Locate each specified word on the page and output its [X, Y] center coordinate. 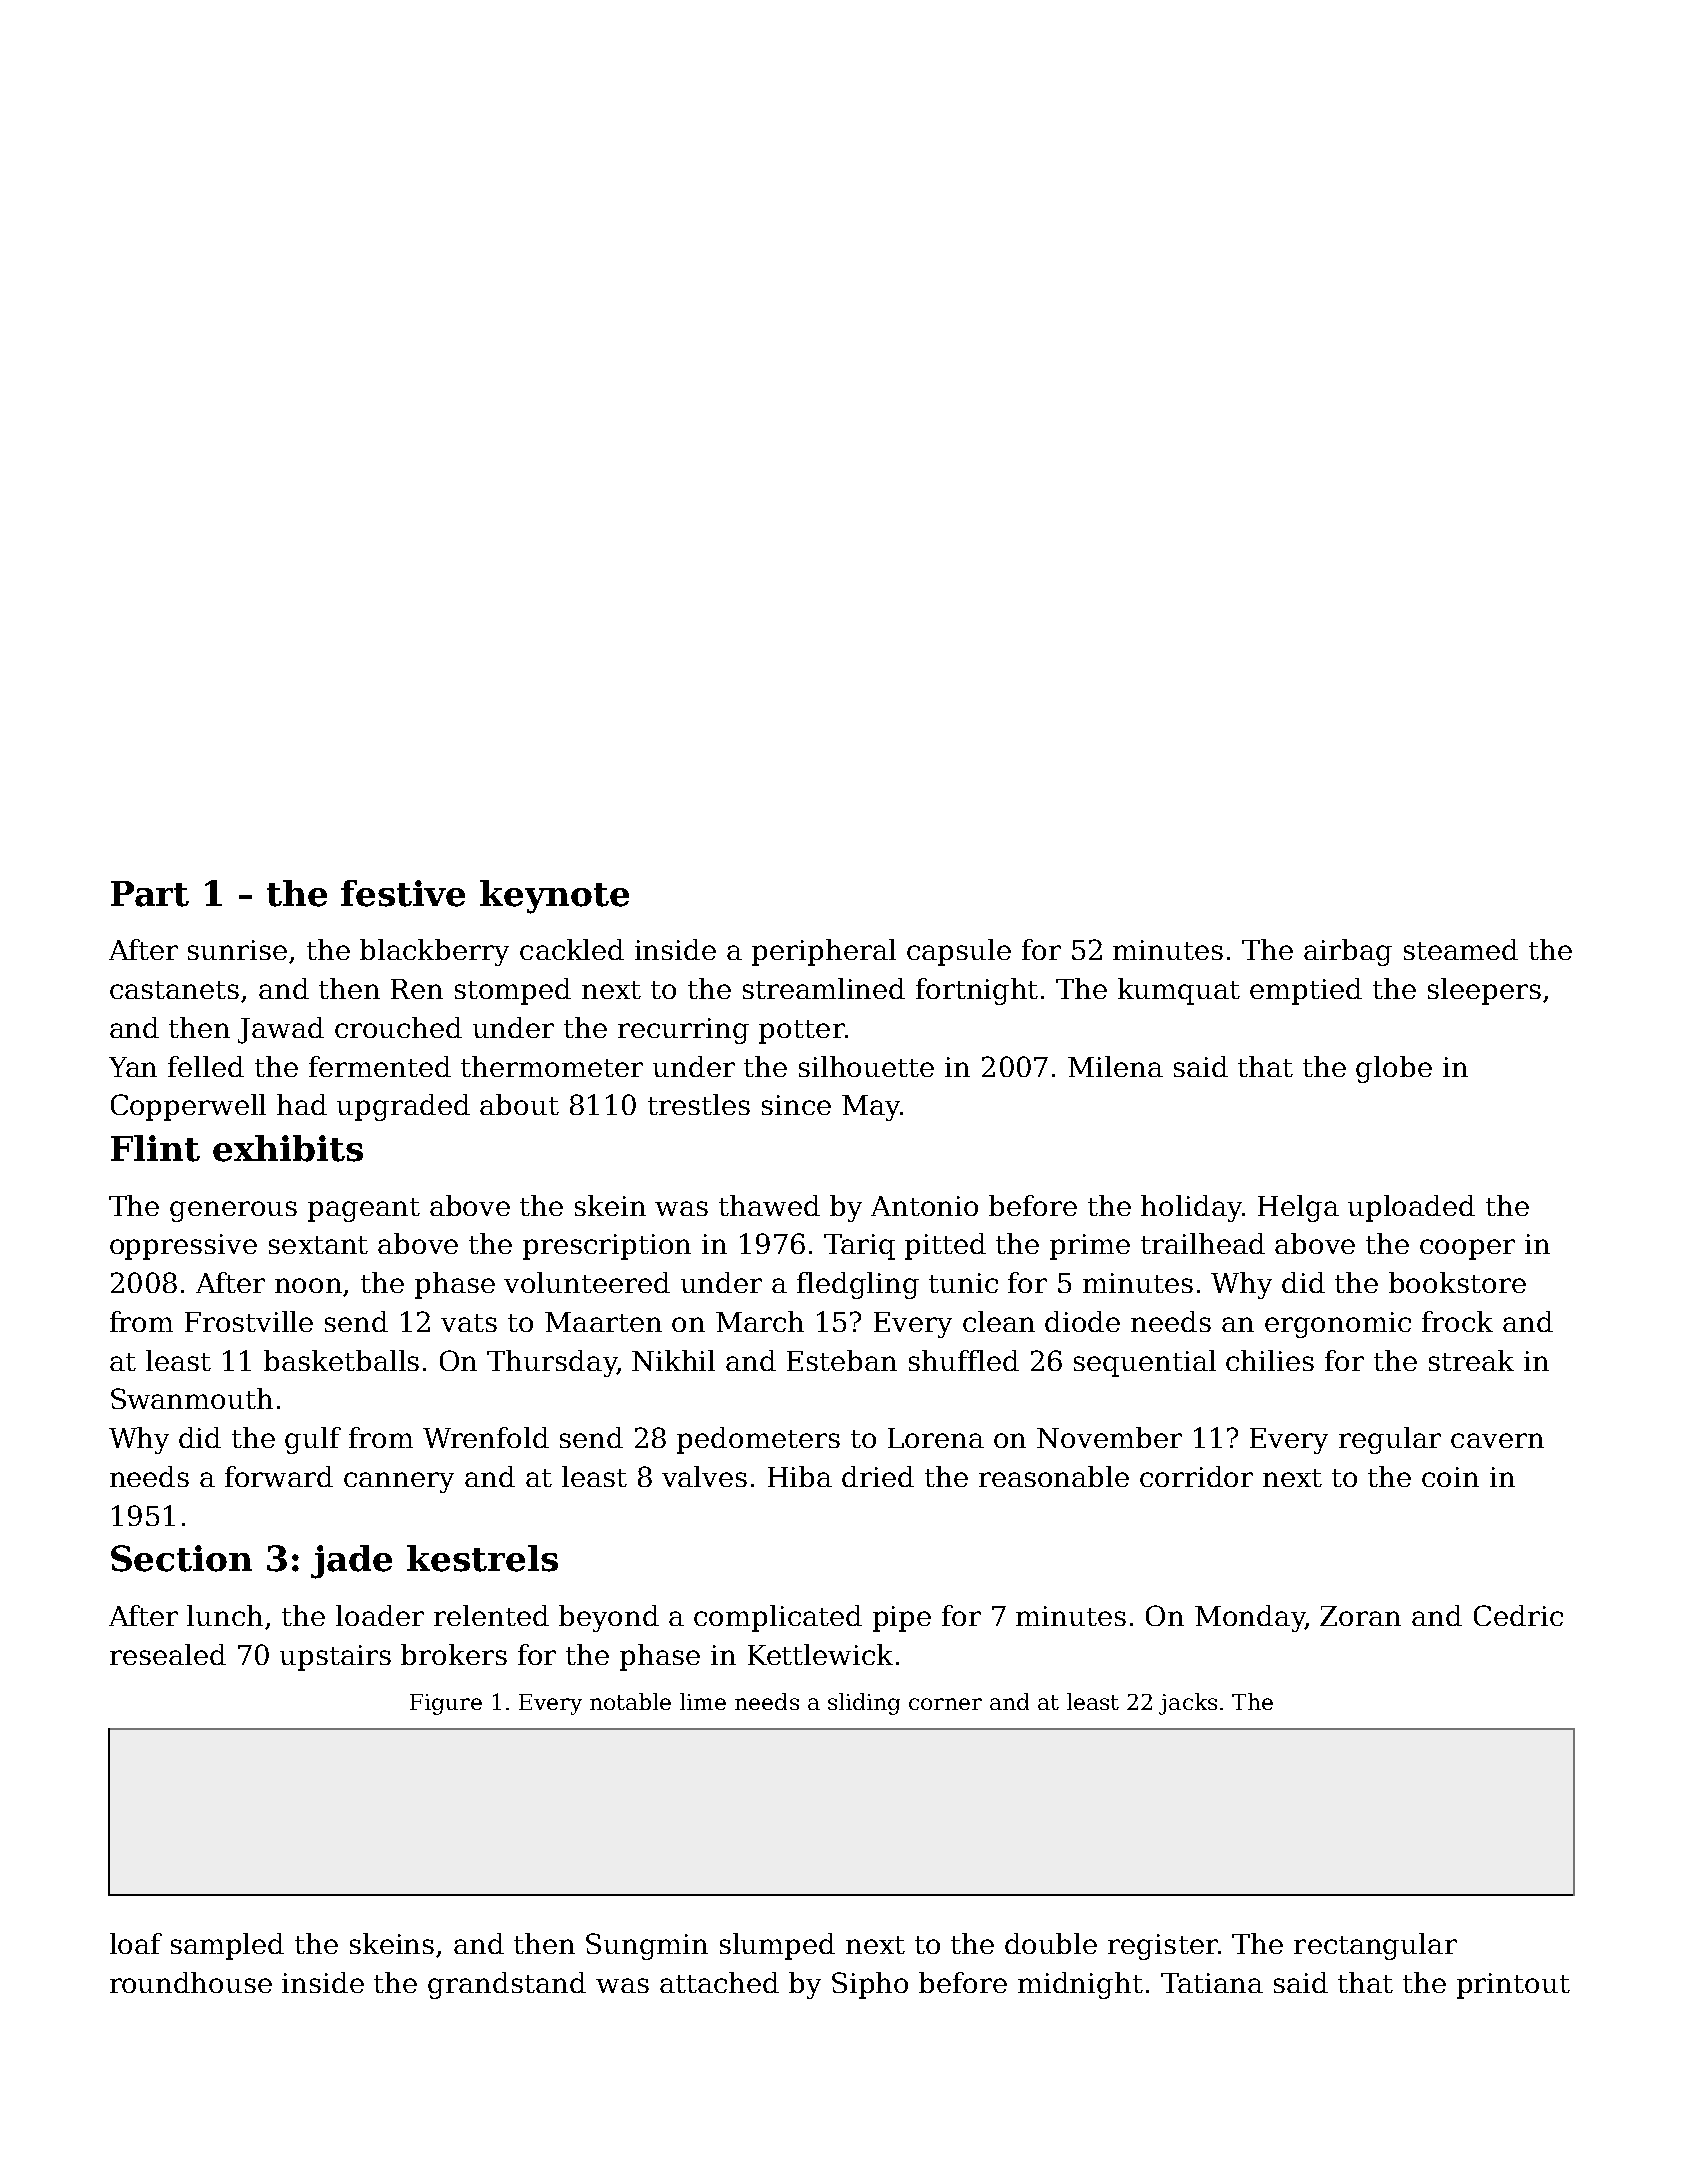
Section [181, 1558]
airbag [1348, 952]
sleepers [1484, 991]
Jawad [281, 1030]
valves [704, 1476]
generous [233, 1211]
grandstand [507, 1985]
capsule [959, 952]
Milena [1115, 1066]
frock [1457, 1321]
